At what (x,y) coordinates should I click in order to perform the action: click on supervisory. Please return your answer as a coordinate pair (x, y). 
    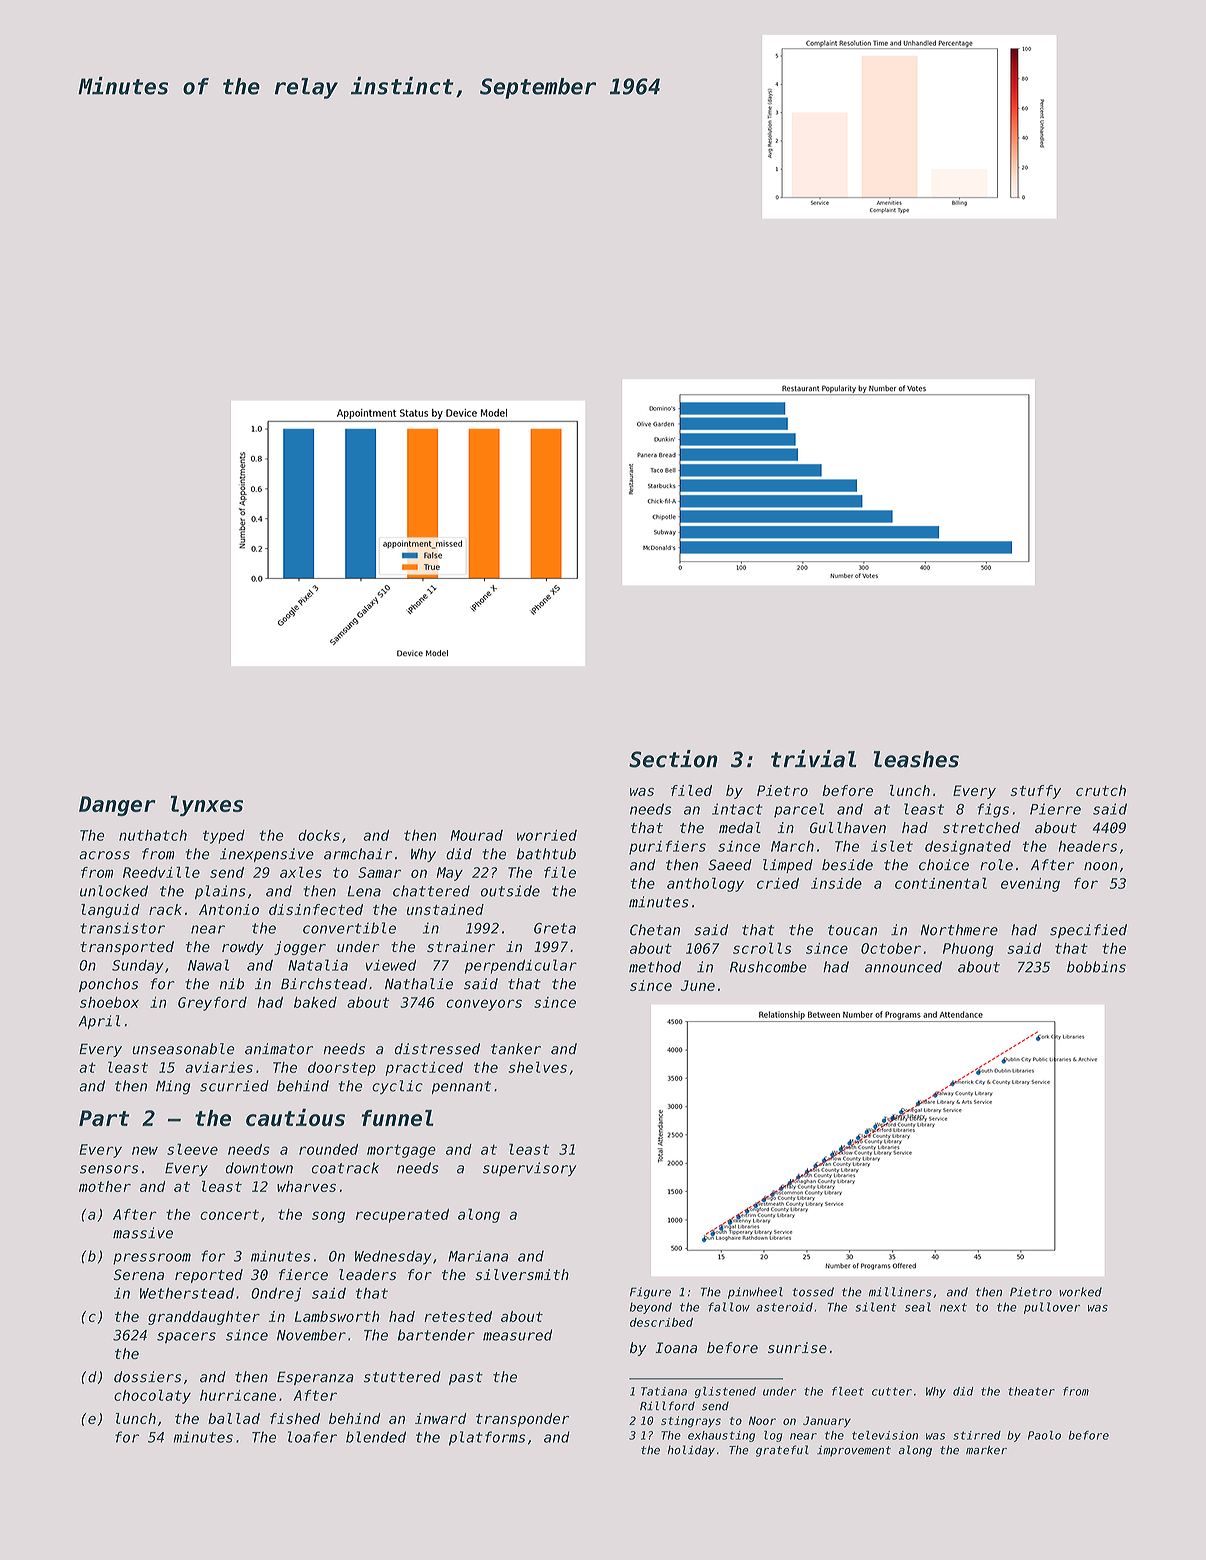
    Looking at the image, I should click on (530, 1169).
